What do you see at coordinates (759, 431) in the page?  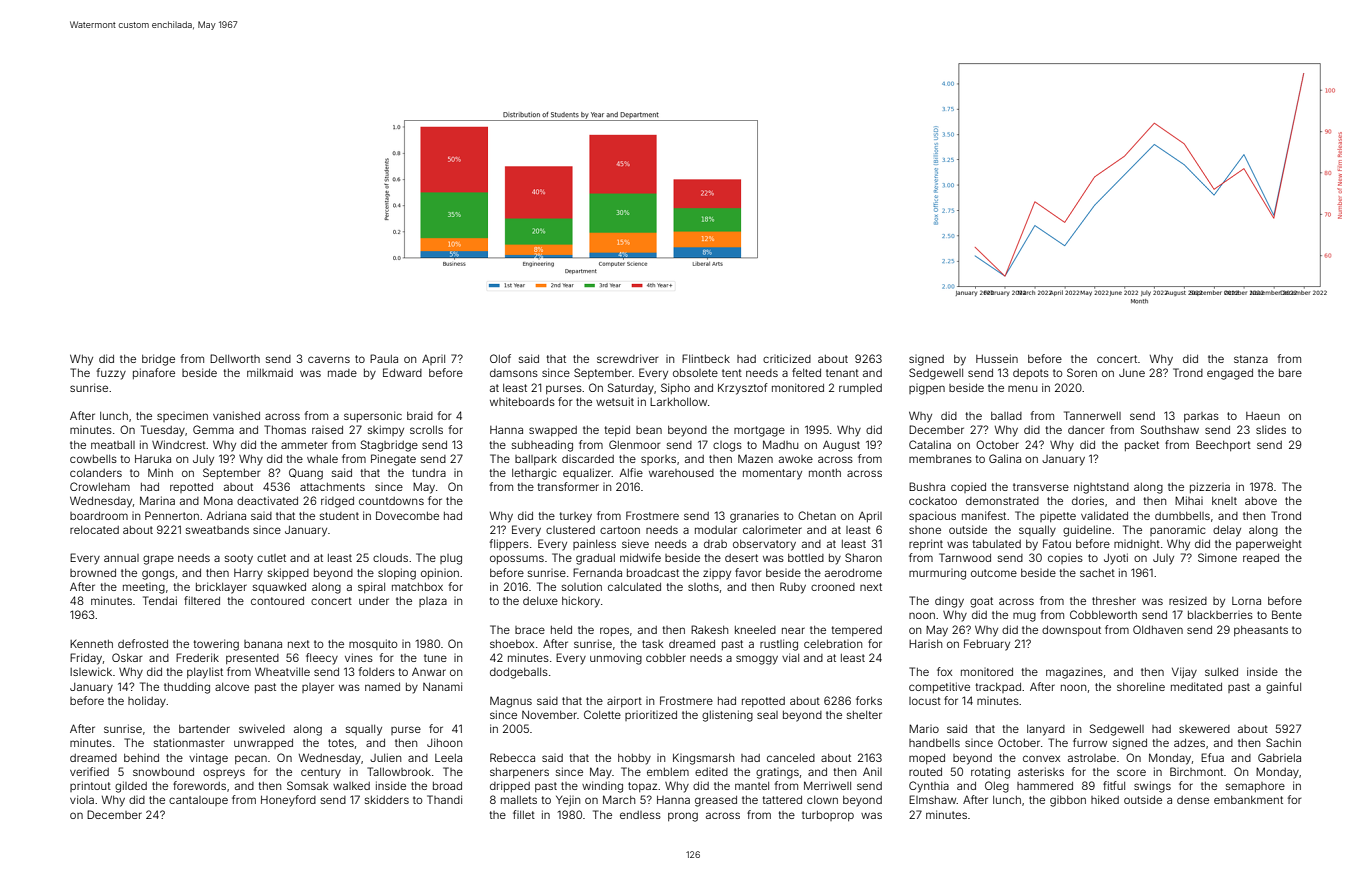 I see `mortgage` at bounding box center [759, 431].
